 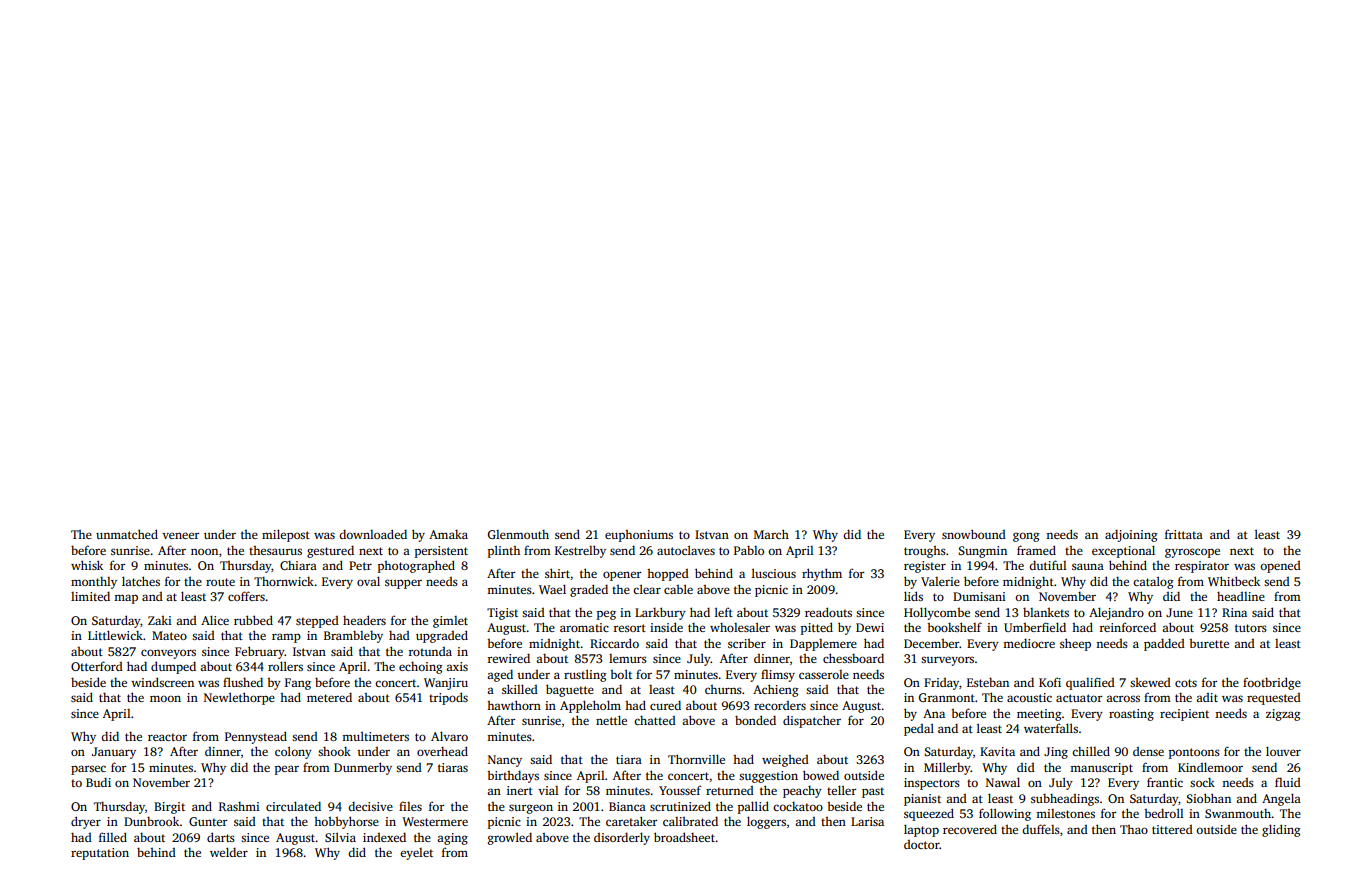 What do you see at coordinates (298, 565) in the image?
I see `Chiara` at bounding box center [298, 565].
